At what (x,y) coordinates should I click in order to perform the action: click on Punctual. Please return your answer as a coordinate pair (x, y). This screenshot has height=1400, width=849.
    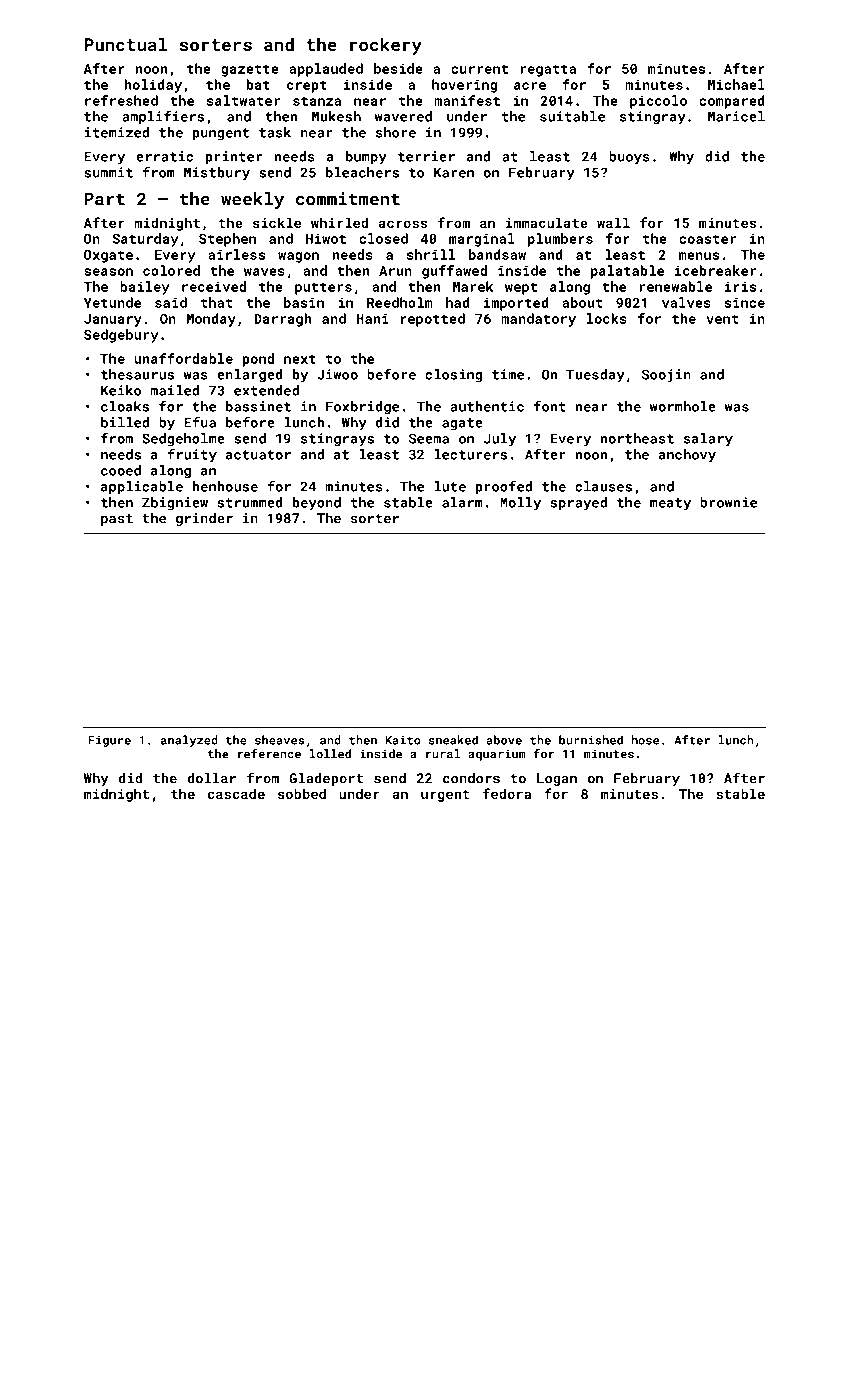
    Looking at the image, I should click on (126, 44).
